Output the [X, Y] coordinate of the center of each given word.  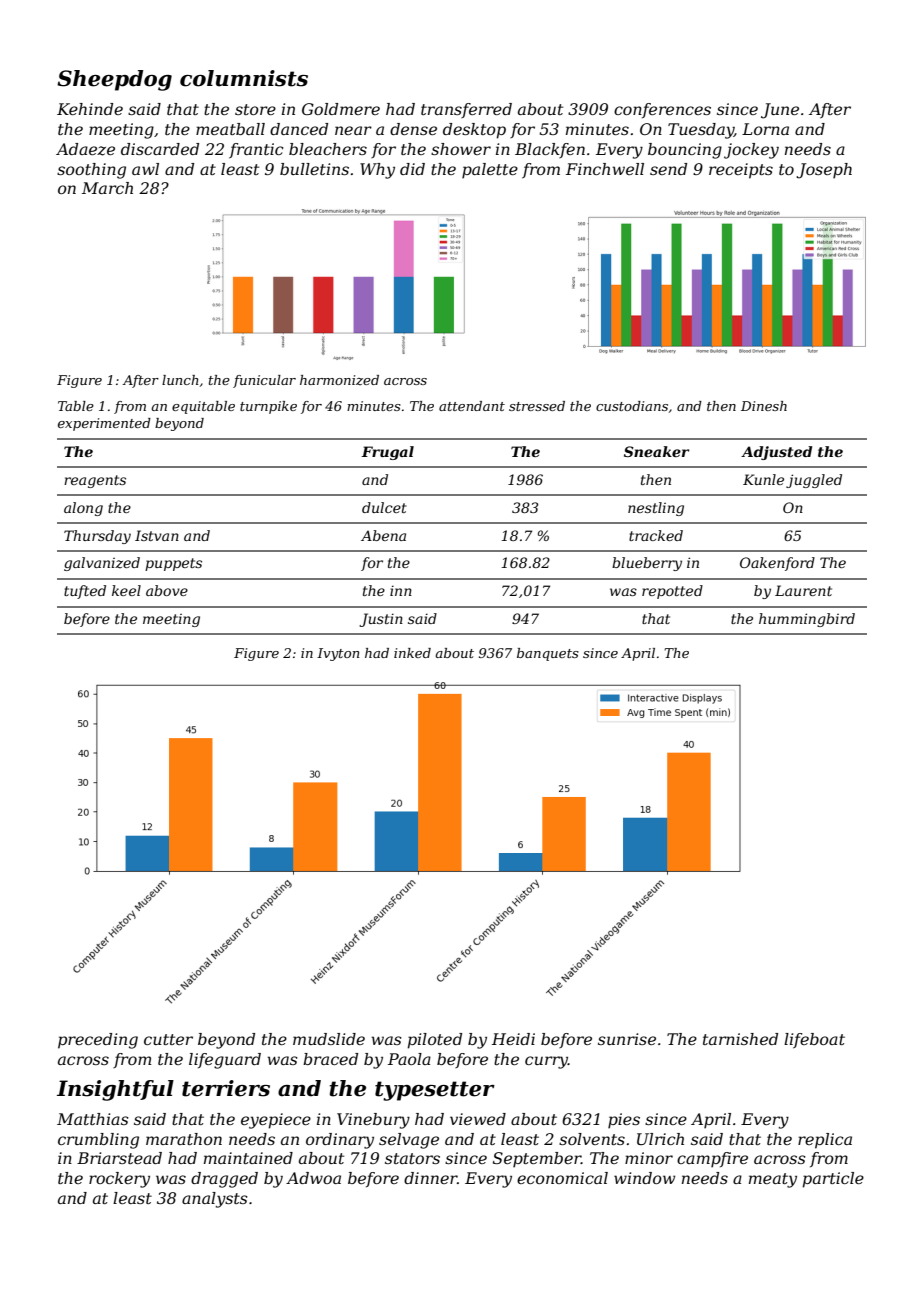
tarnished [740, 1039]
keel [126, 590]
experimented [104, 424]
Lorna [765, 129]
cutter [168, 1039]
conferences [662, 110]
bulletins [314, 169]
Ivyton [338, 654]
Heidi [513, 1039]
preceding [98, 1041]
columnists [244, 78]
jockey [751, 151]
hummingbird [807, 620]
